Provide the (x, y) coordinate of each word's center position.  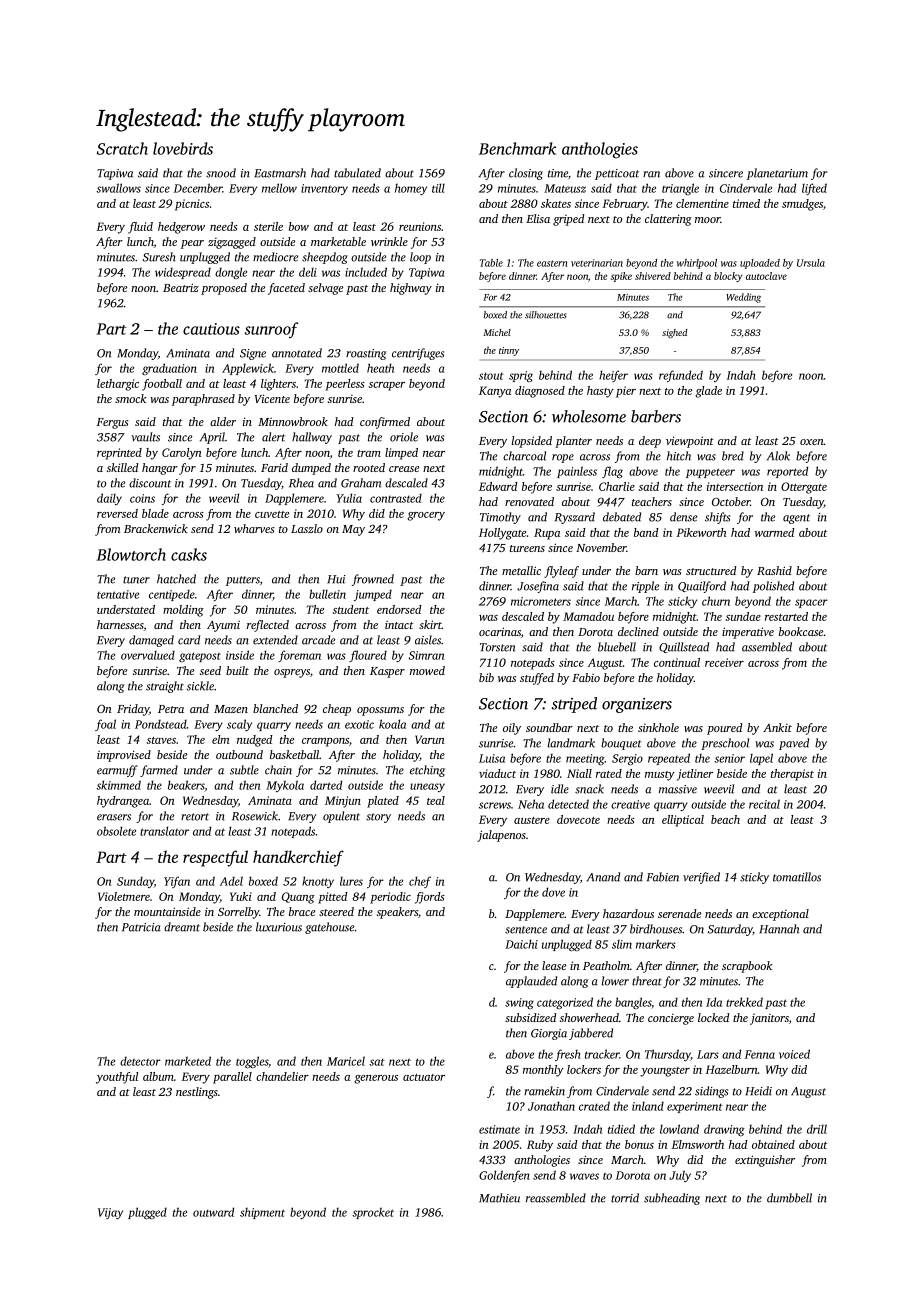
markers (656, 944)
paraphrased (203, 400)
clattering (668, 220)
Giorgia (549, 1034)
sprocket (373, 1213)
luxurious (279, 927)
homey (411, 189)
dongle (231, 273)
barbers (656, 416)
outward (213, 1212)
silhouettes (546, 315)
